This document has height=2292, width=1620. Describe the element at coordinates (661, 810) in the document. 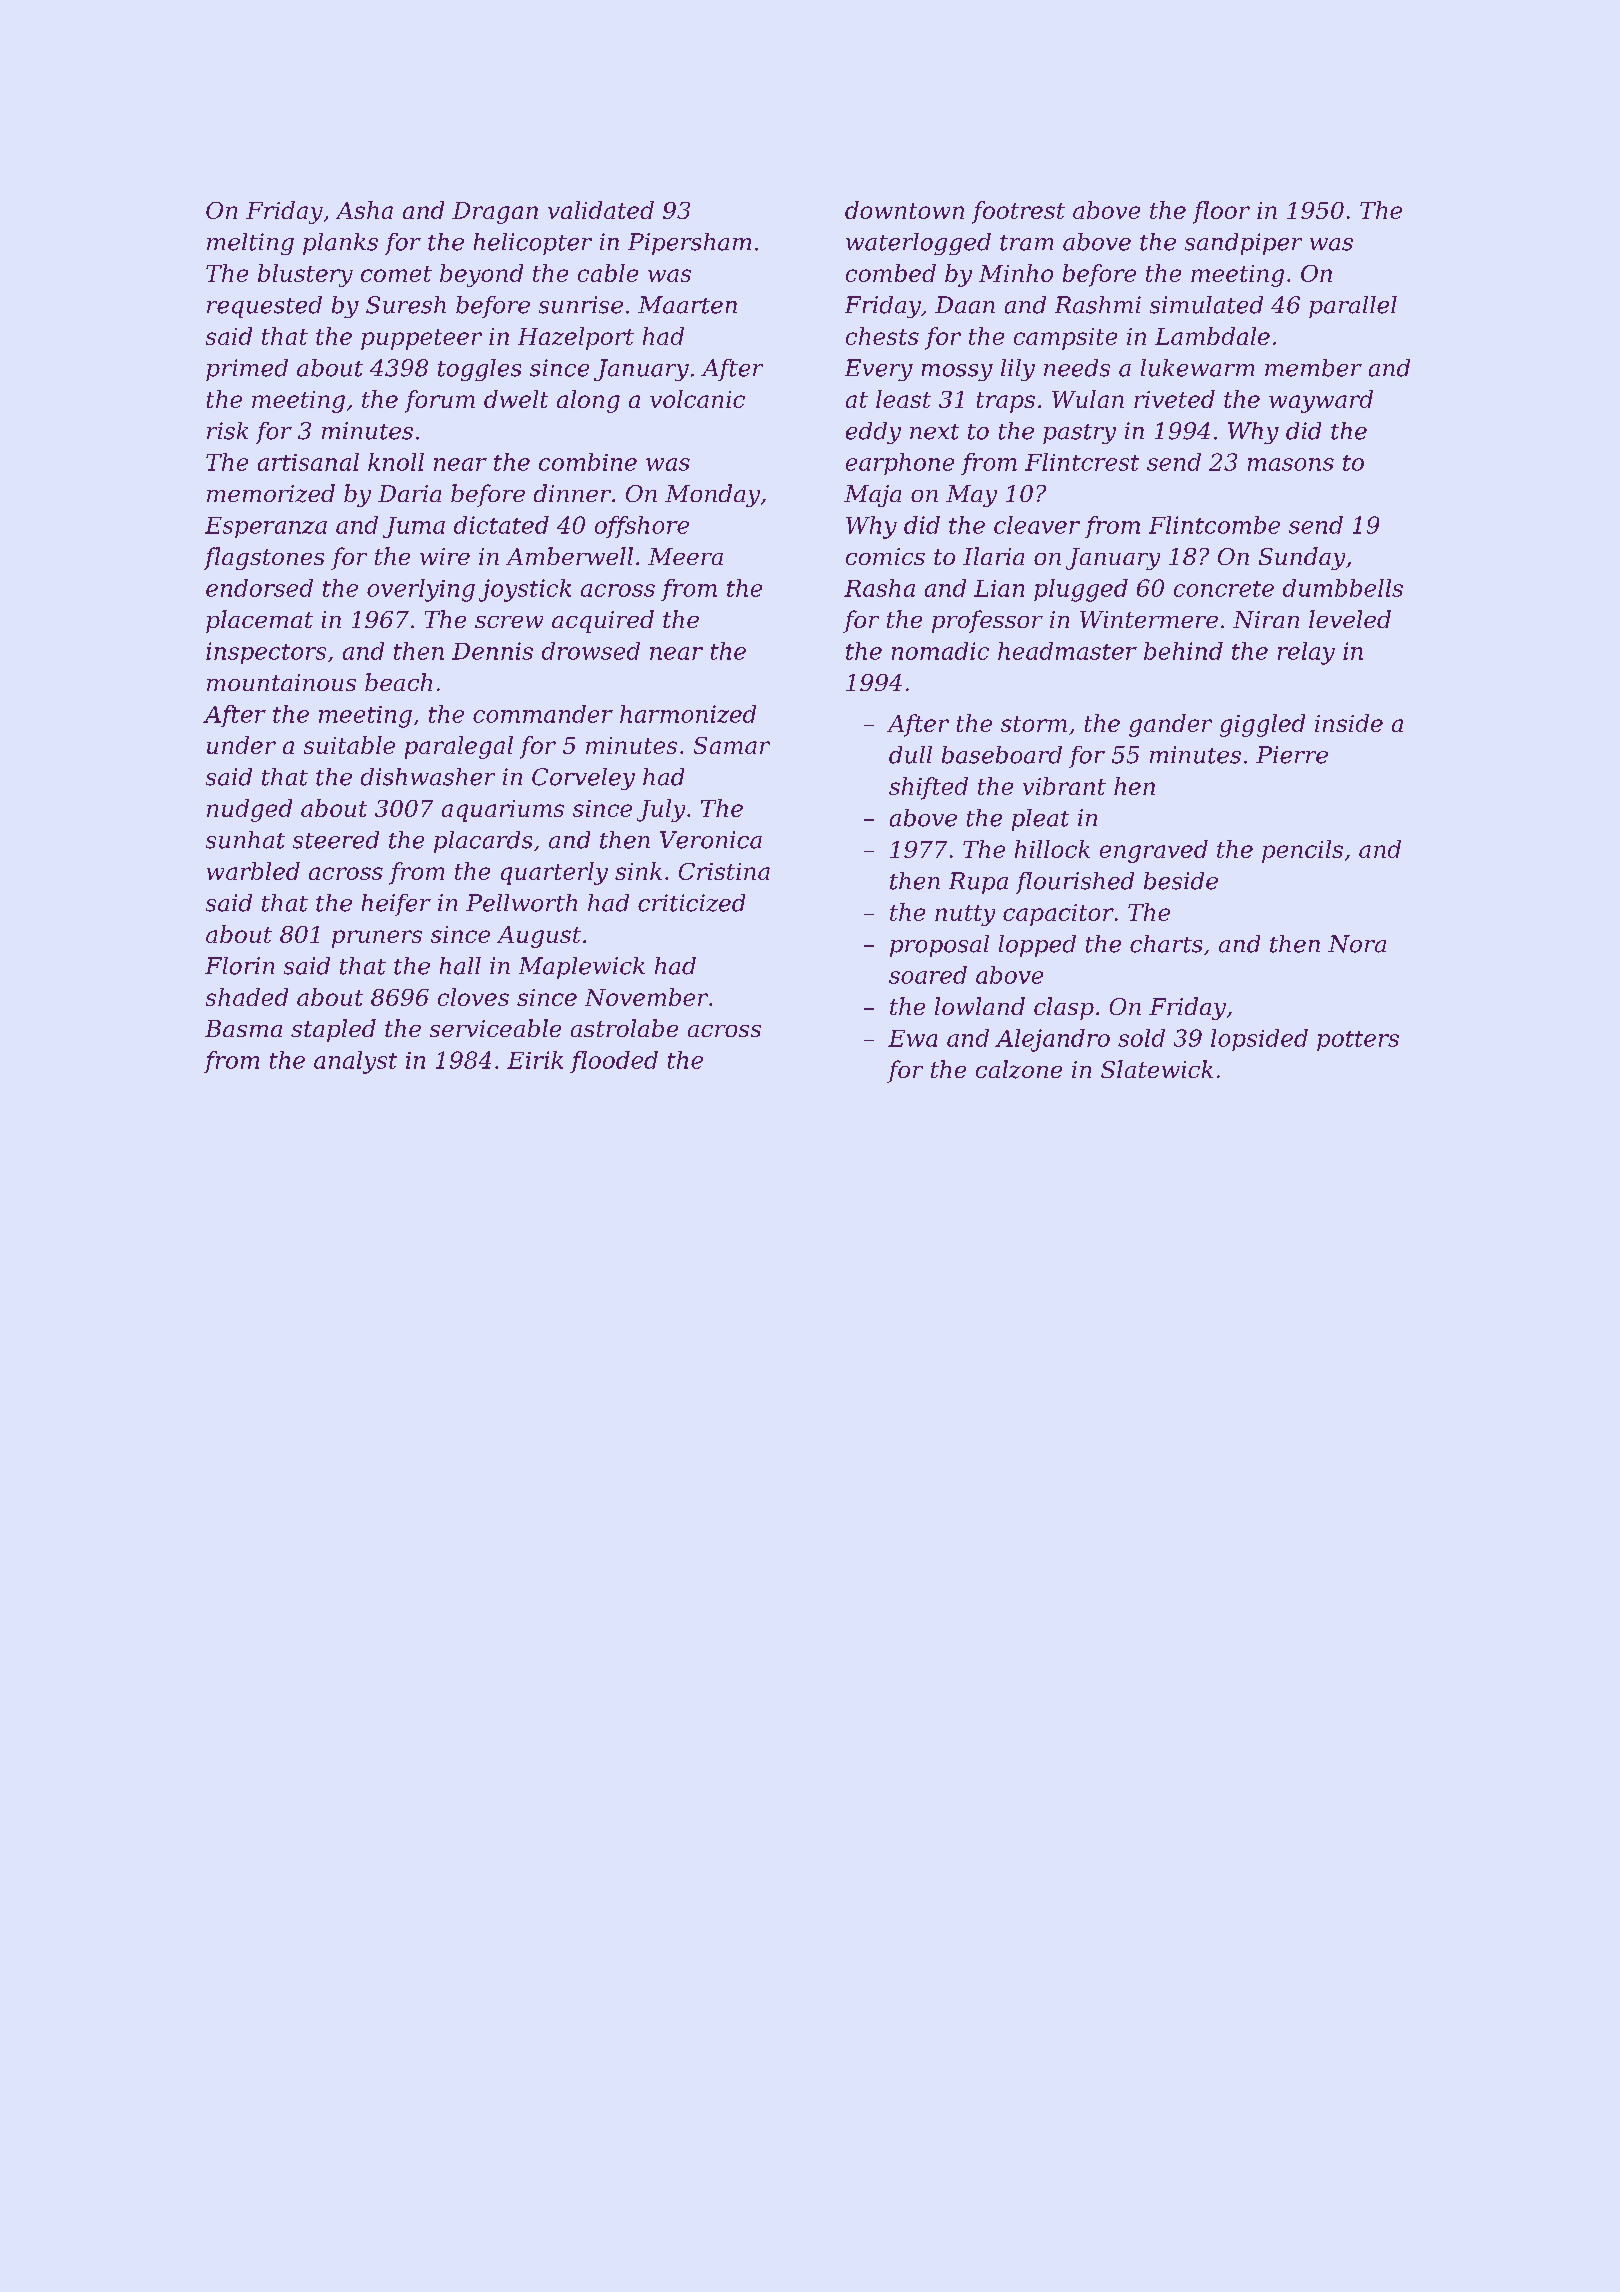

I see `July` at that location.
